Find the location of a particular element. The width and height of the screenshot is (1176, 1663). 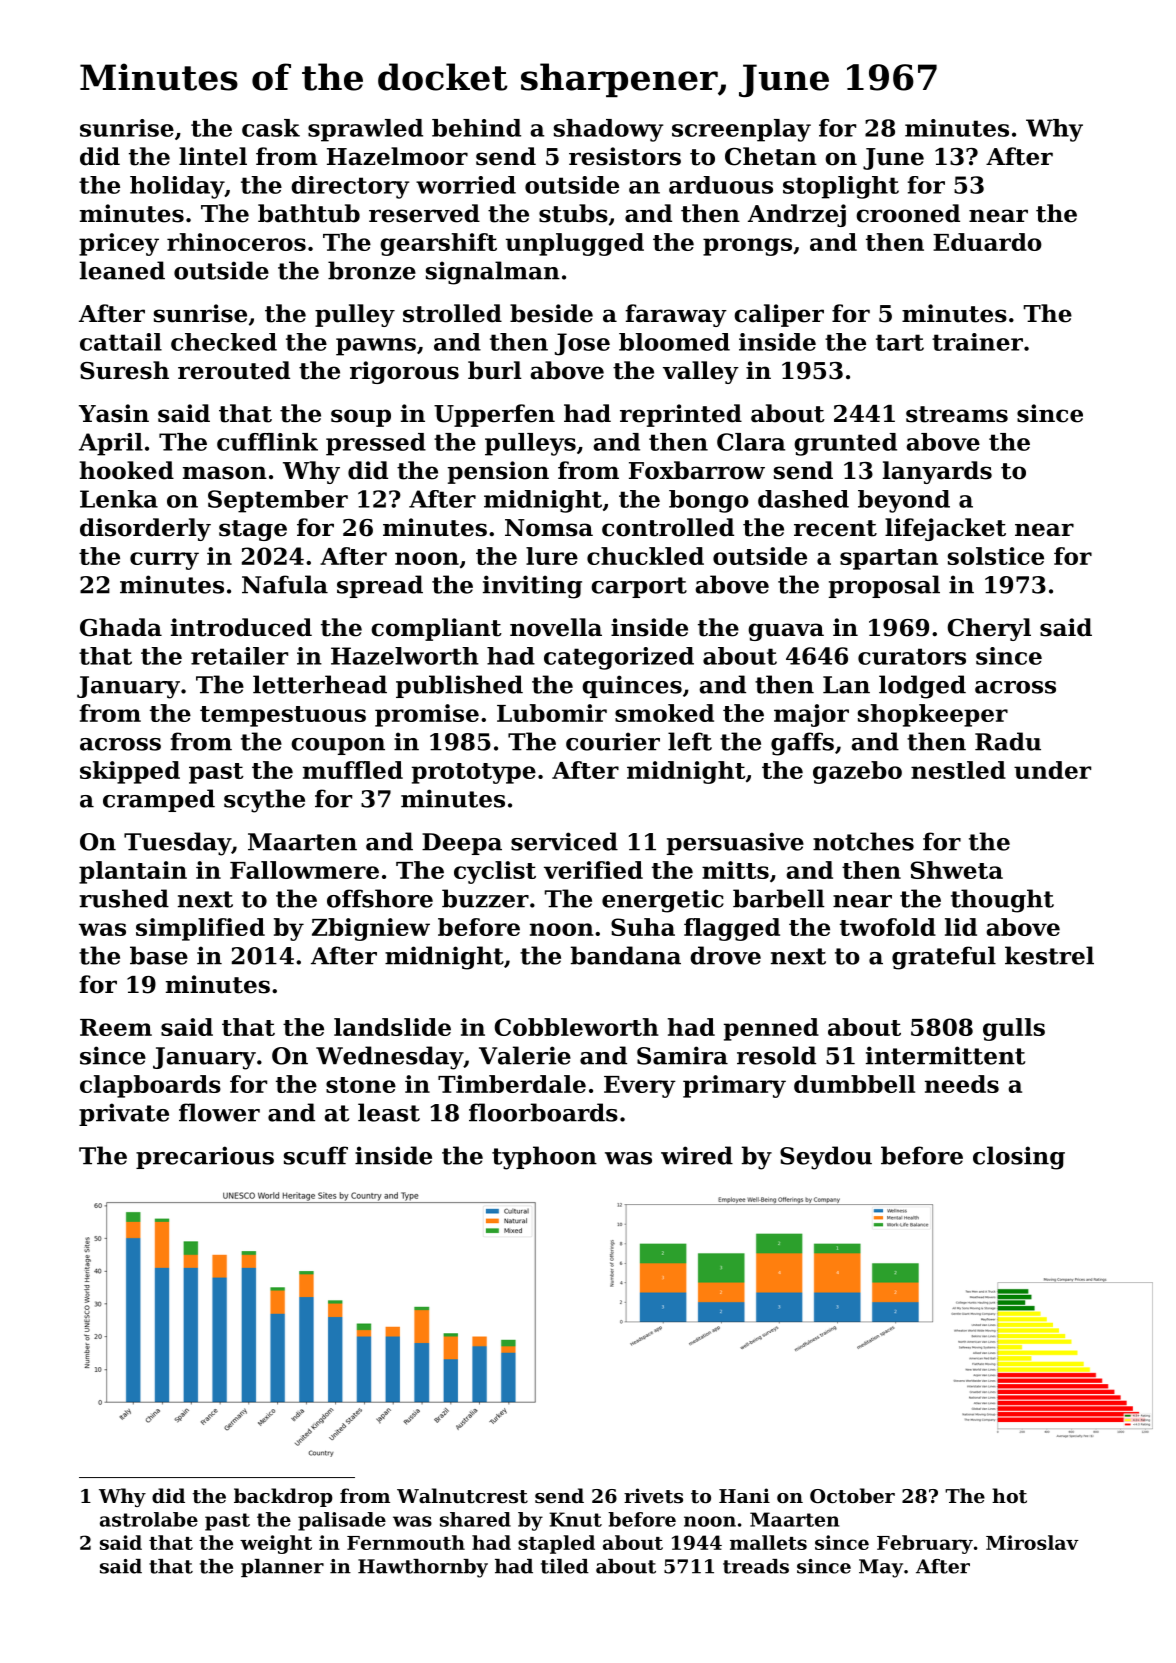

primary is located at coordinates (734, 1086).
